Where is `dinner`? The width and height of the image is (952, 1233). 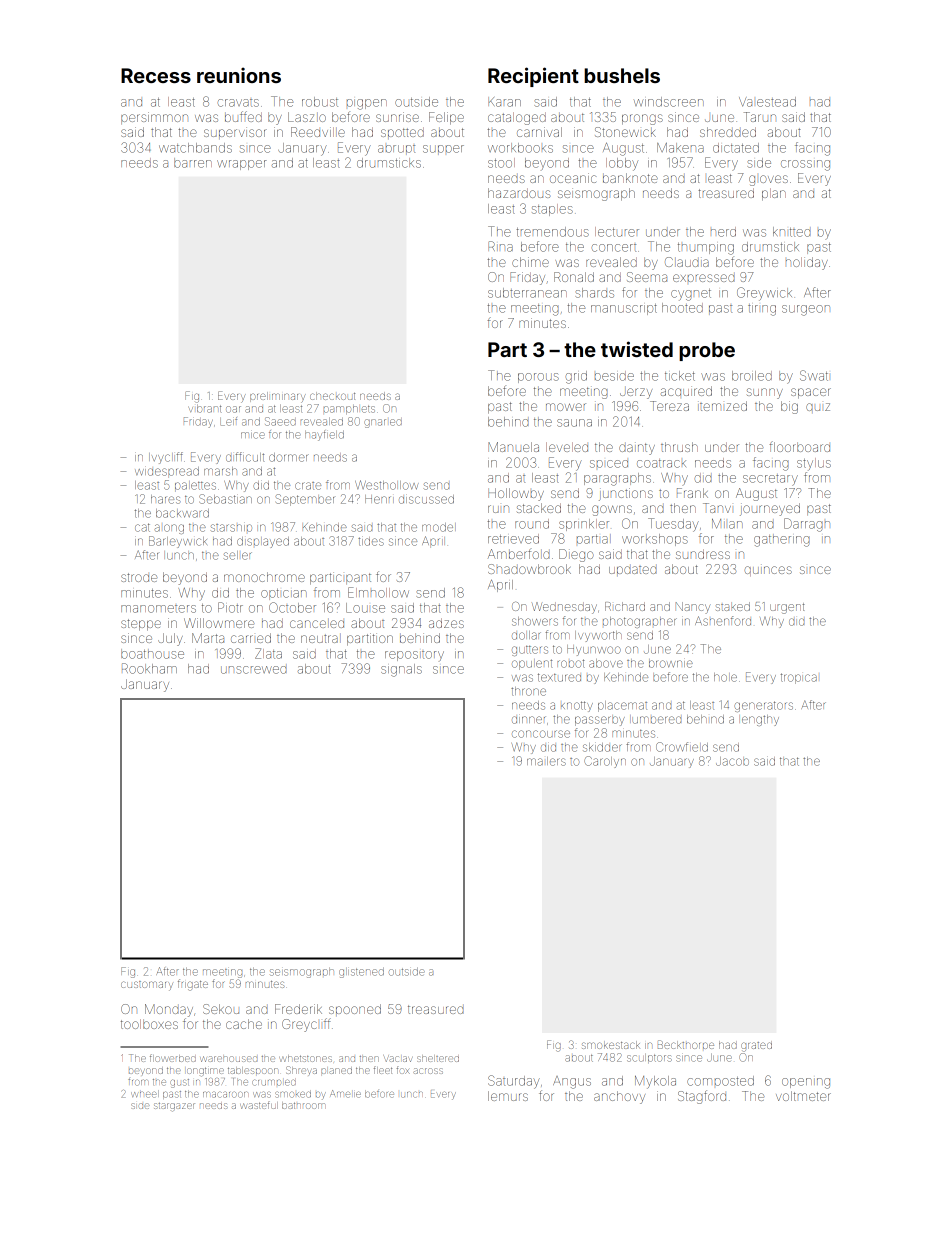
dinner is located at coordinates (529, 720).
